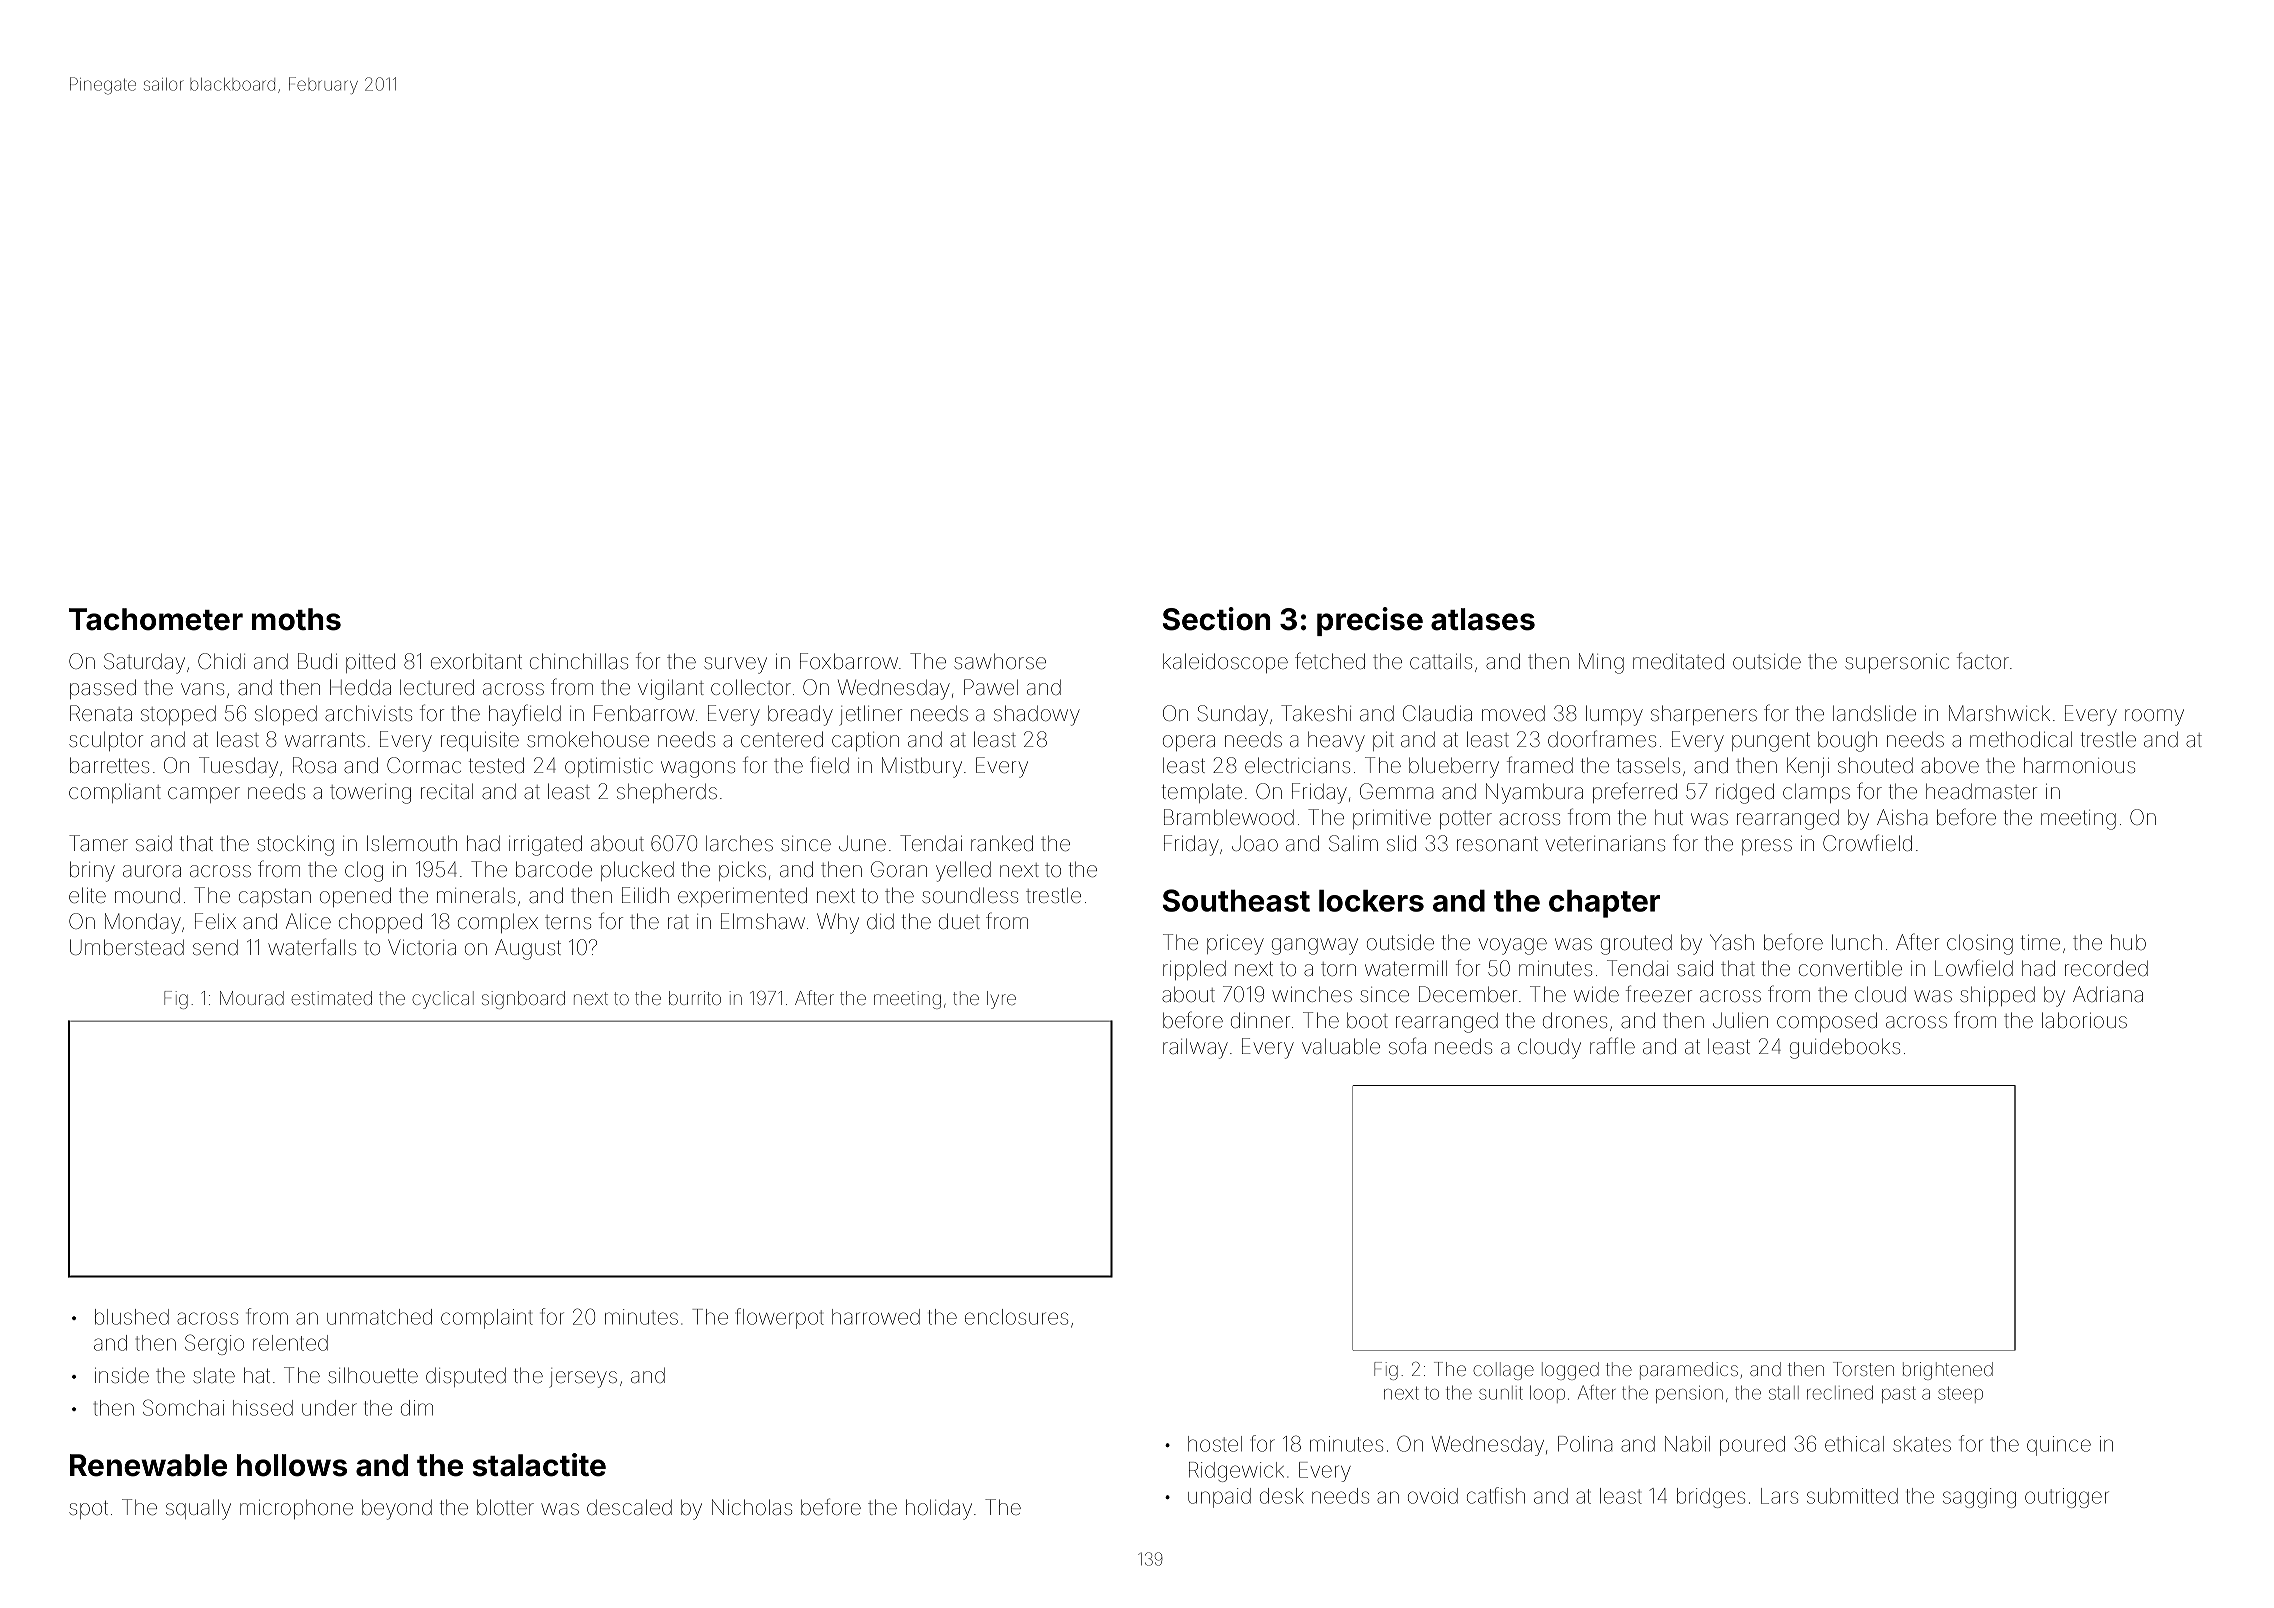  What do you see at coordinates (1902, 817) in the screenshot?
I see `Aisha` at bounding box center [1902, 817].
